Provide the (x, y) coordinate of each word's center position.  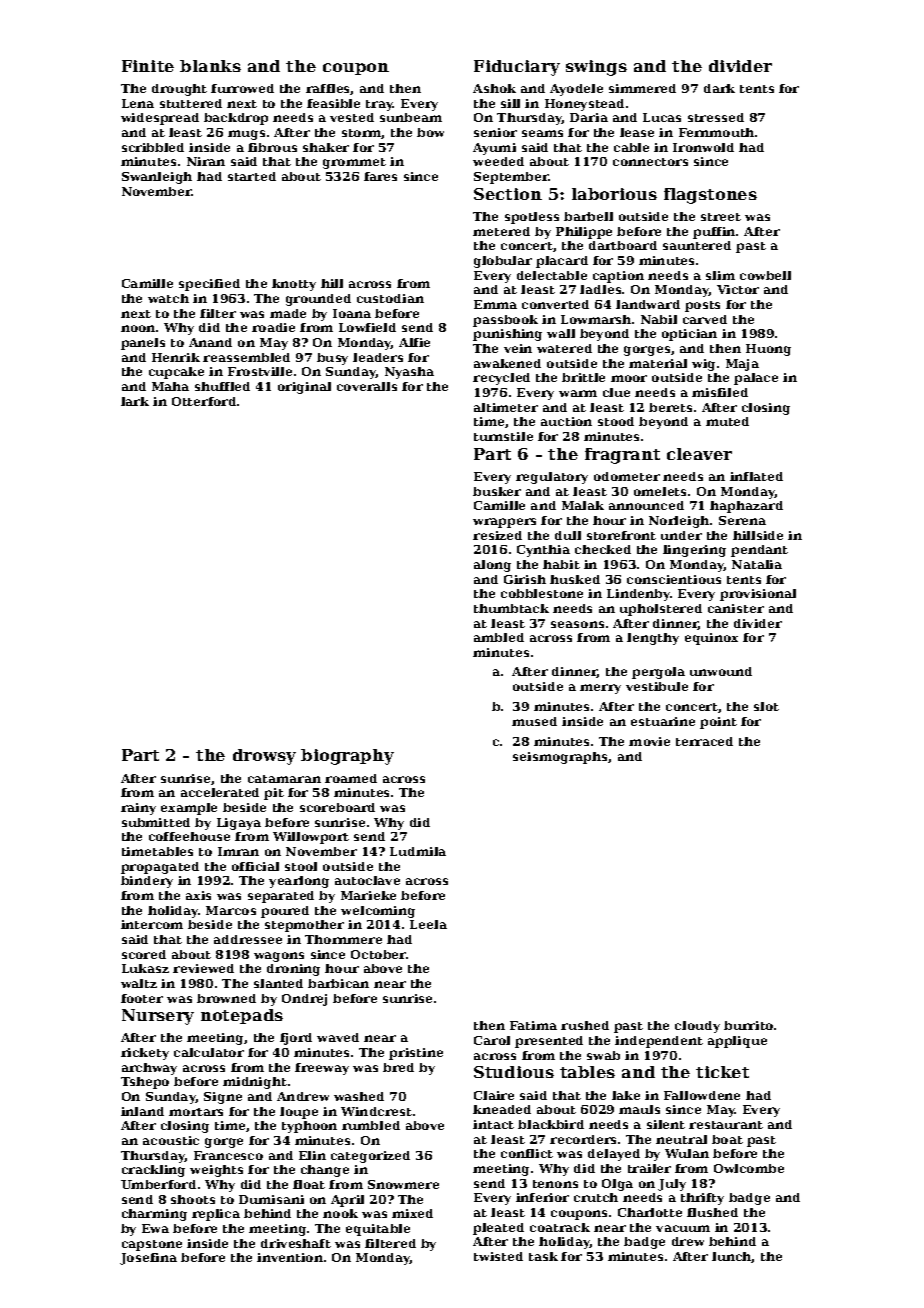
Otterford (204, 401)
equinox (711, 639)
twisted (498, 1256)
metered (501, 231)
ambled (499, 637)
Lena (138, 103)
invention (290, 1257)
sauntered (697, 245)
